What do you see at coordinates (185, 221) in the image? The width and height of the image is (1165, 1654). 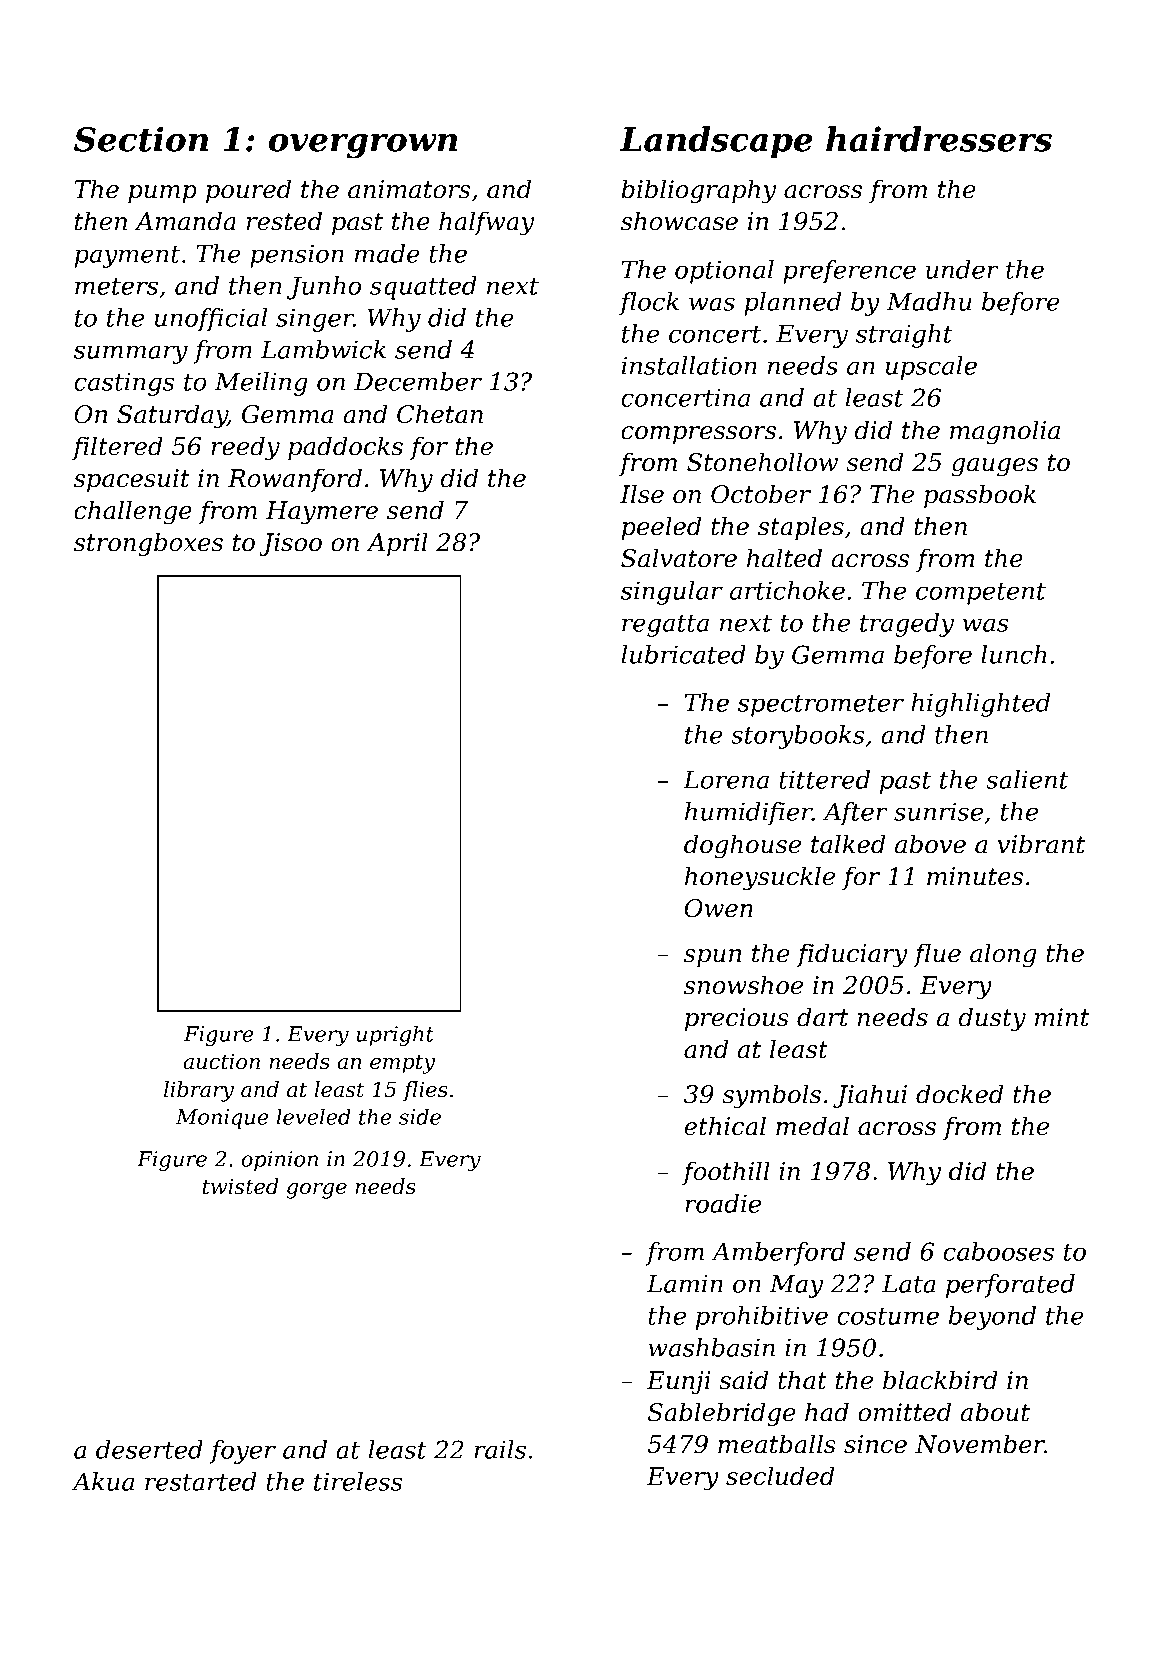 I see `Amanda` at bounding box center [185, 221].
